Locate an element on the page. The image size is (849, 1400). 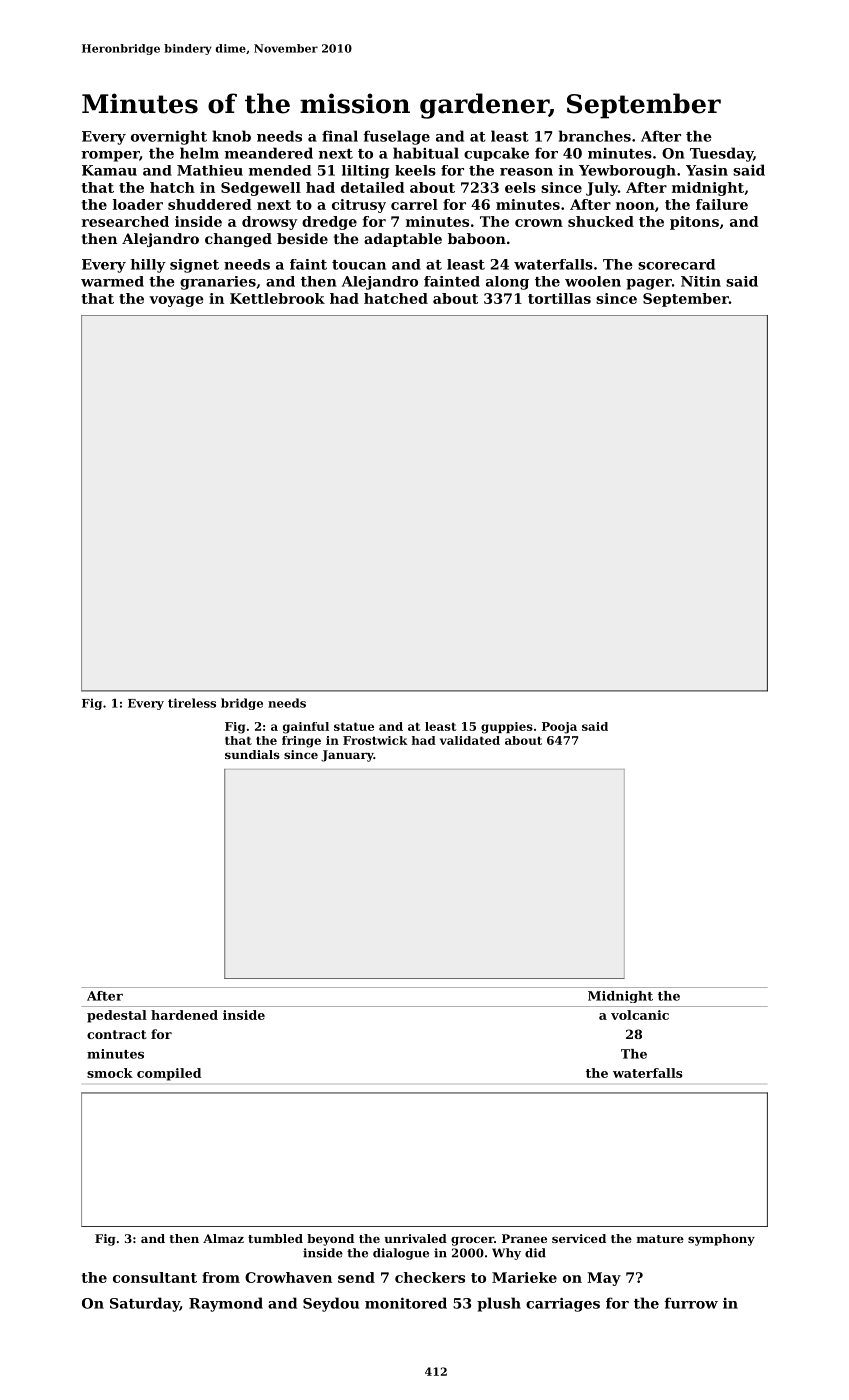
warmed is located at coordinates (112, 281).
